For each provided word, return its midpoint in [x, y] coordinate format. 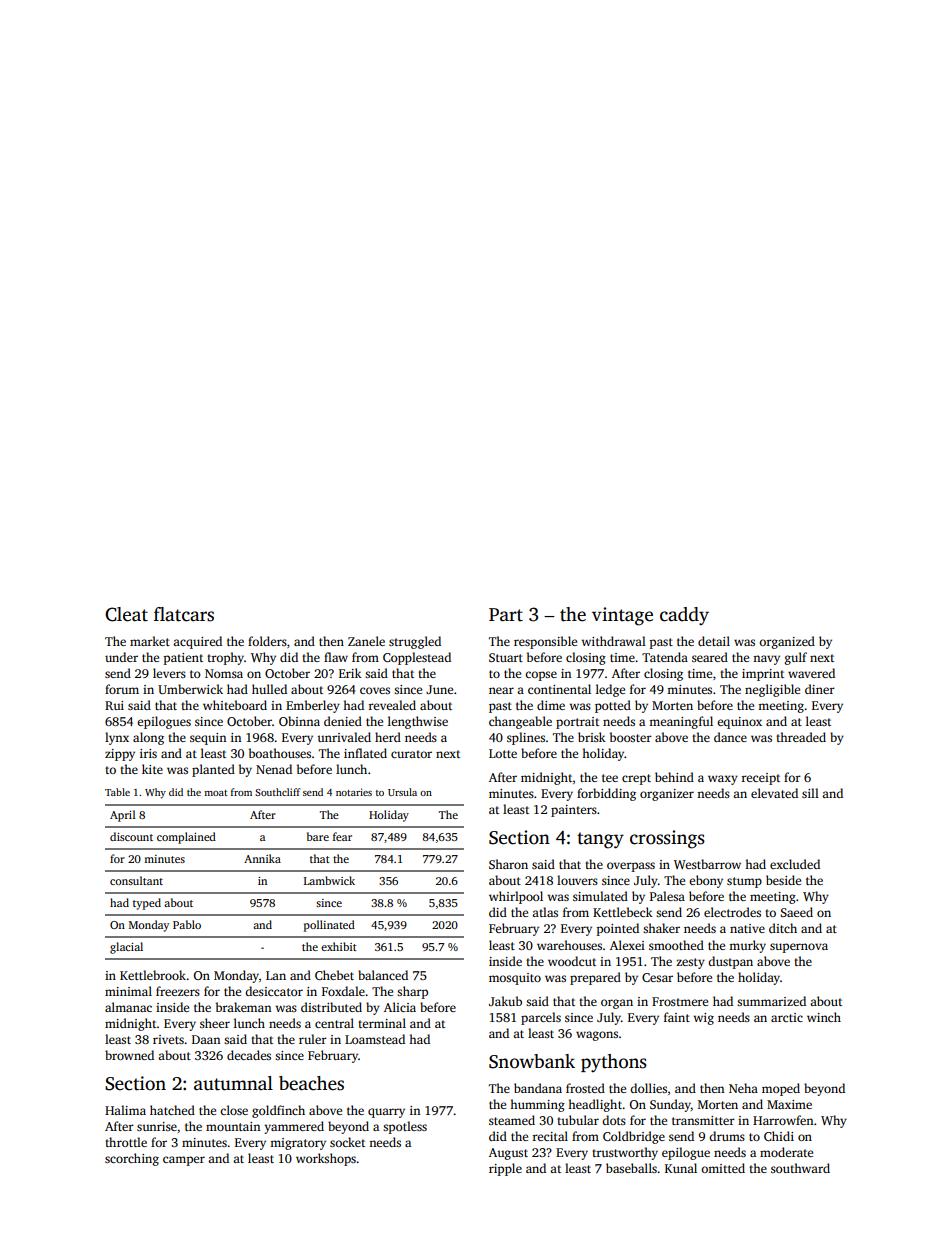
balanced [383, 975]
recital [550, 1136]
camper [184, 1161]
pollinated [329, 926]
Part [506, 615]
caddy [684, 616]
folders [267, 641]
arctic [787, 1017]
